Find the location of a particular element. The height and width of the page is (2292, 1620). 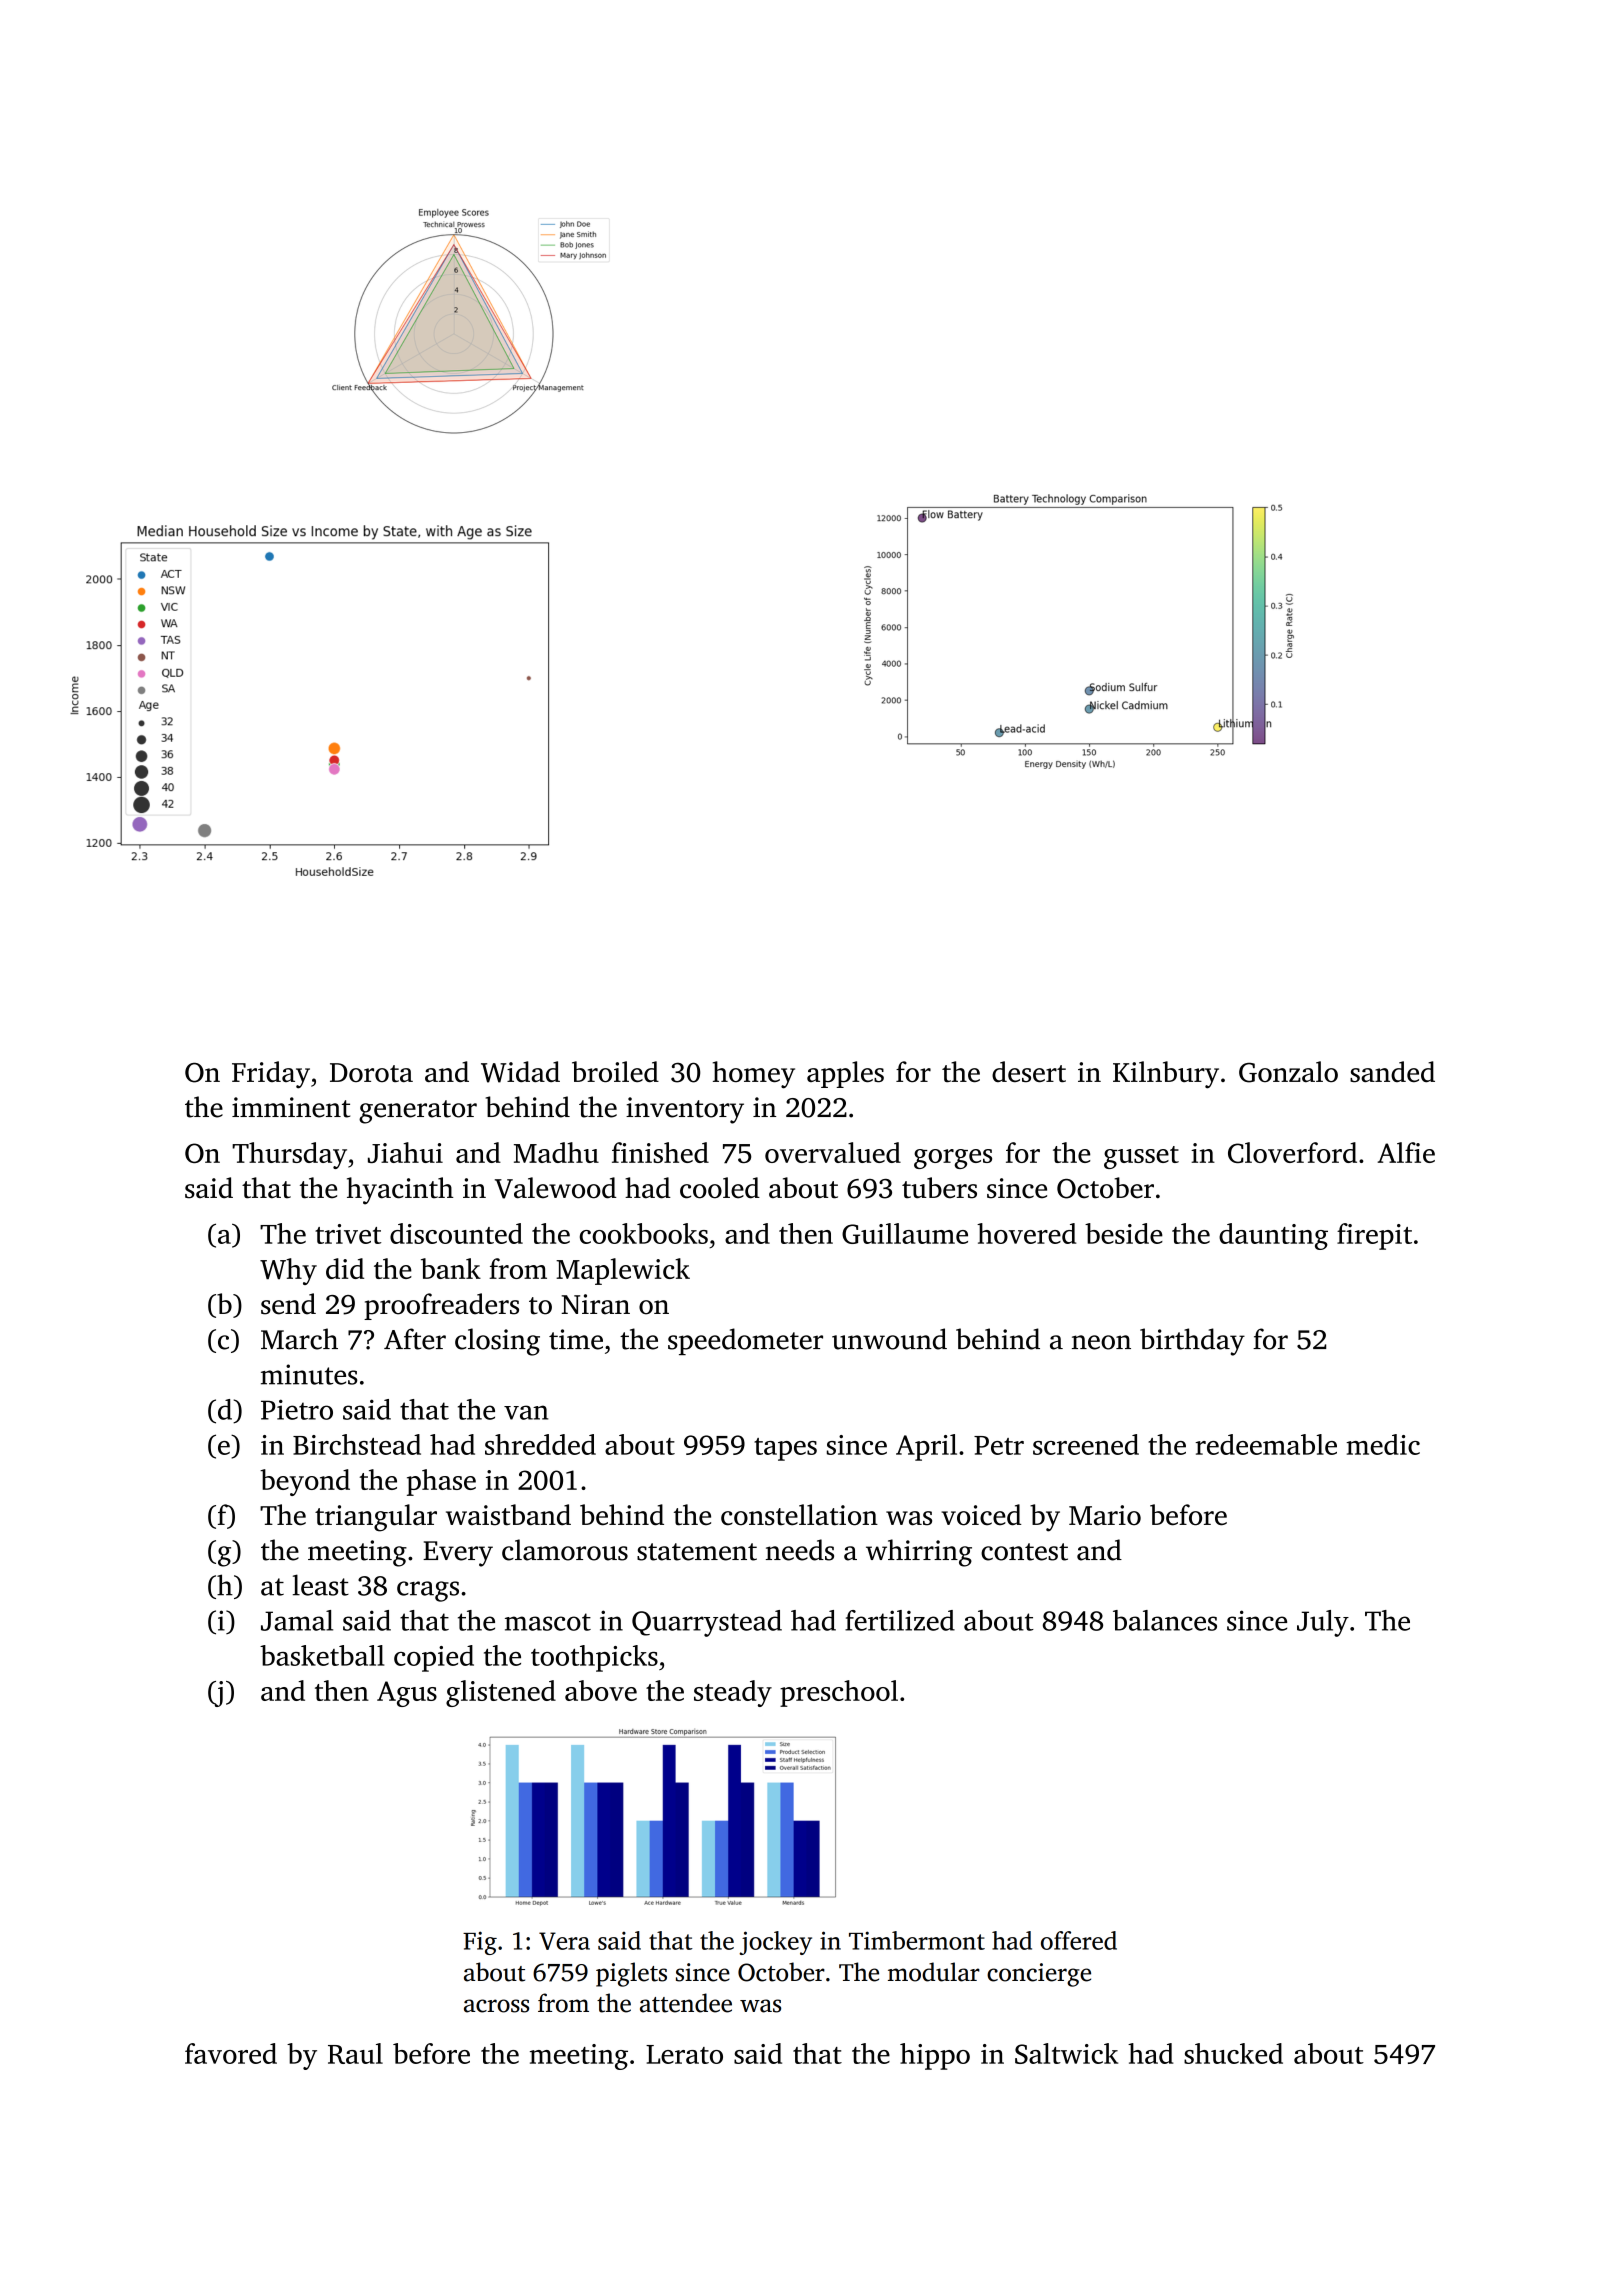

minutes is located at coordinates (309, 1374).
